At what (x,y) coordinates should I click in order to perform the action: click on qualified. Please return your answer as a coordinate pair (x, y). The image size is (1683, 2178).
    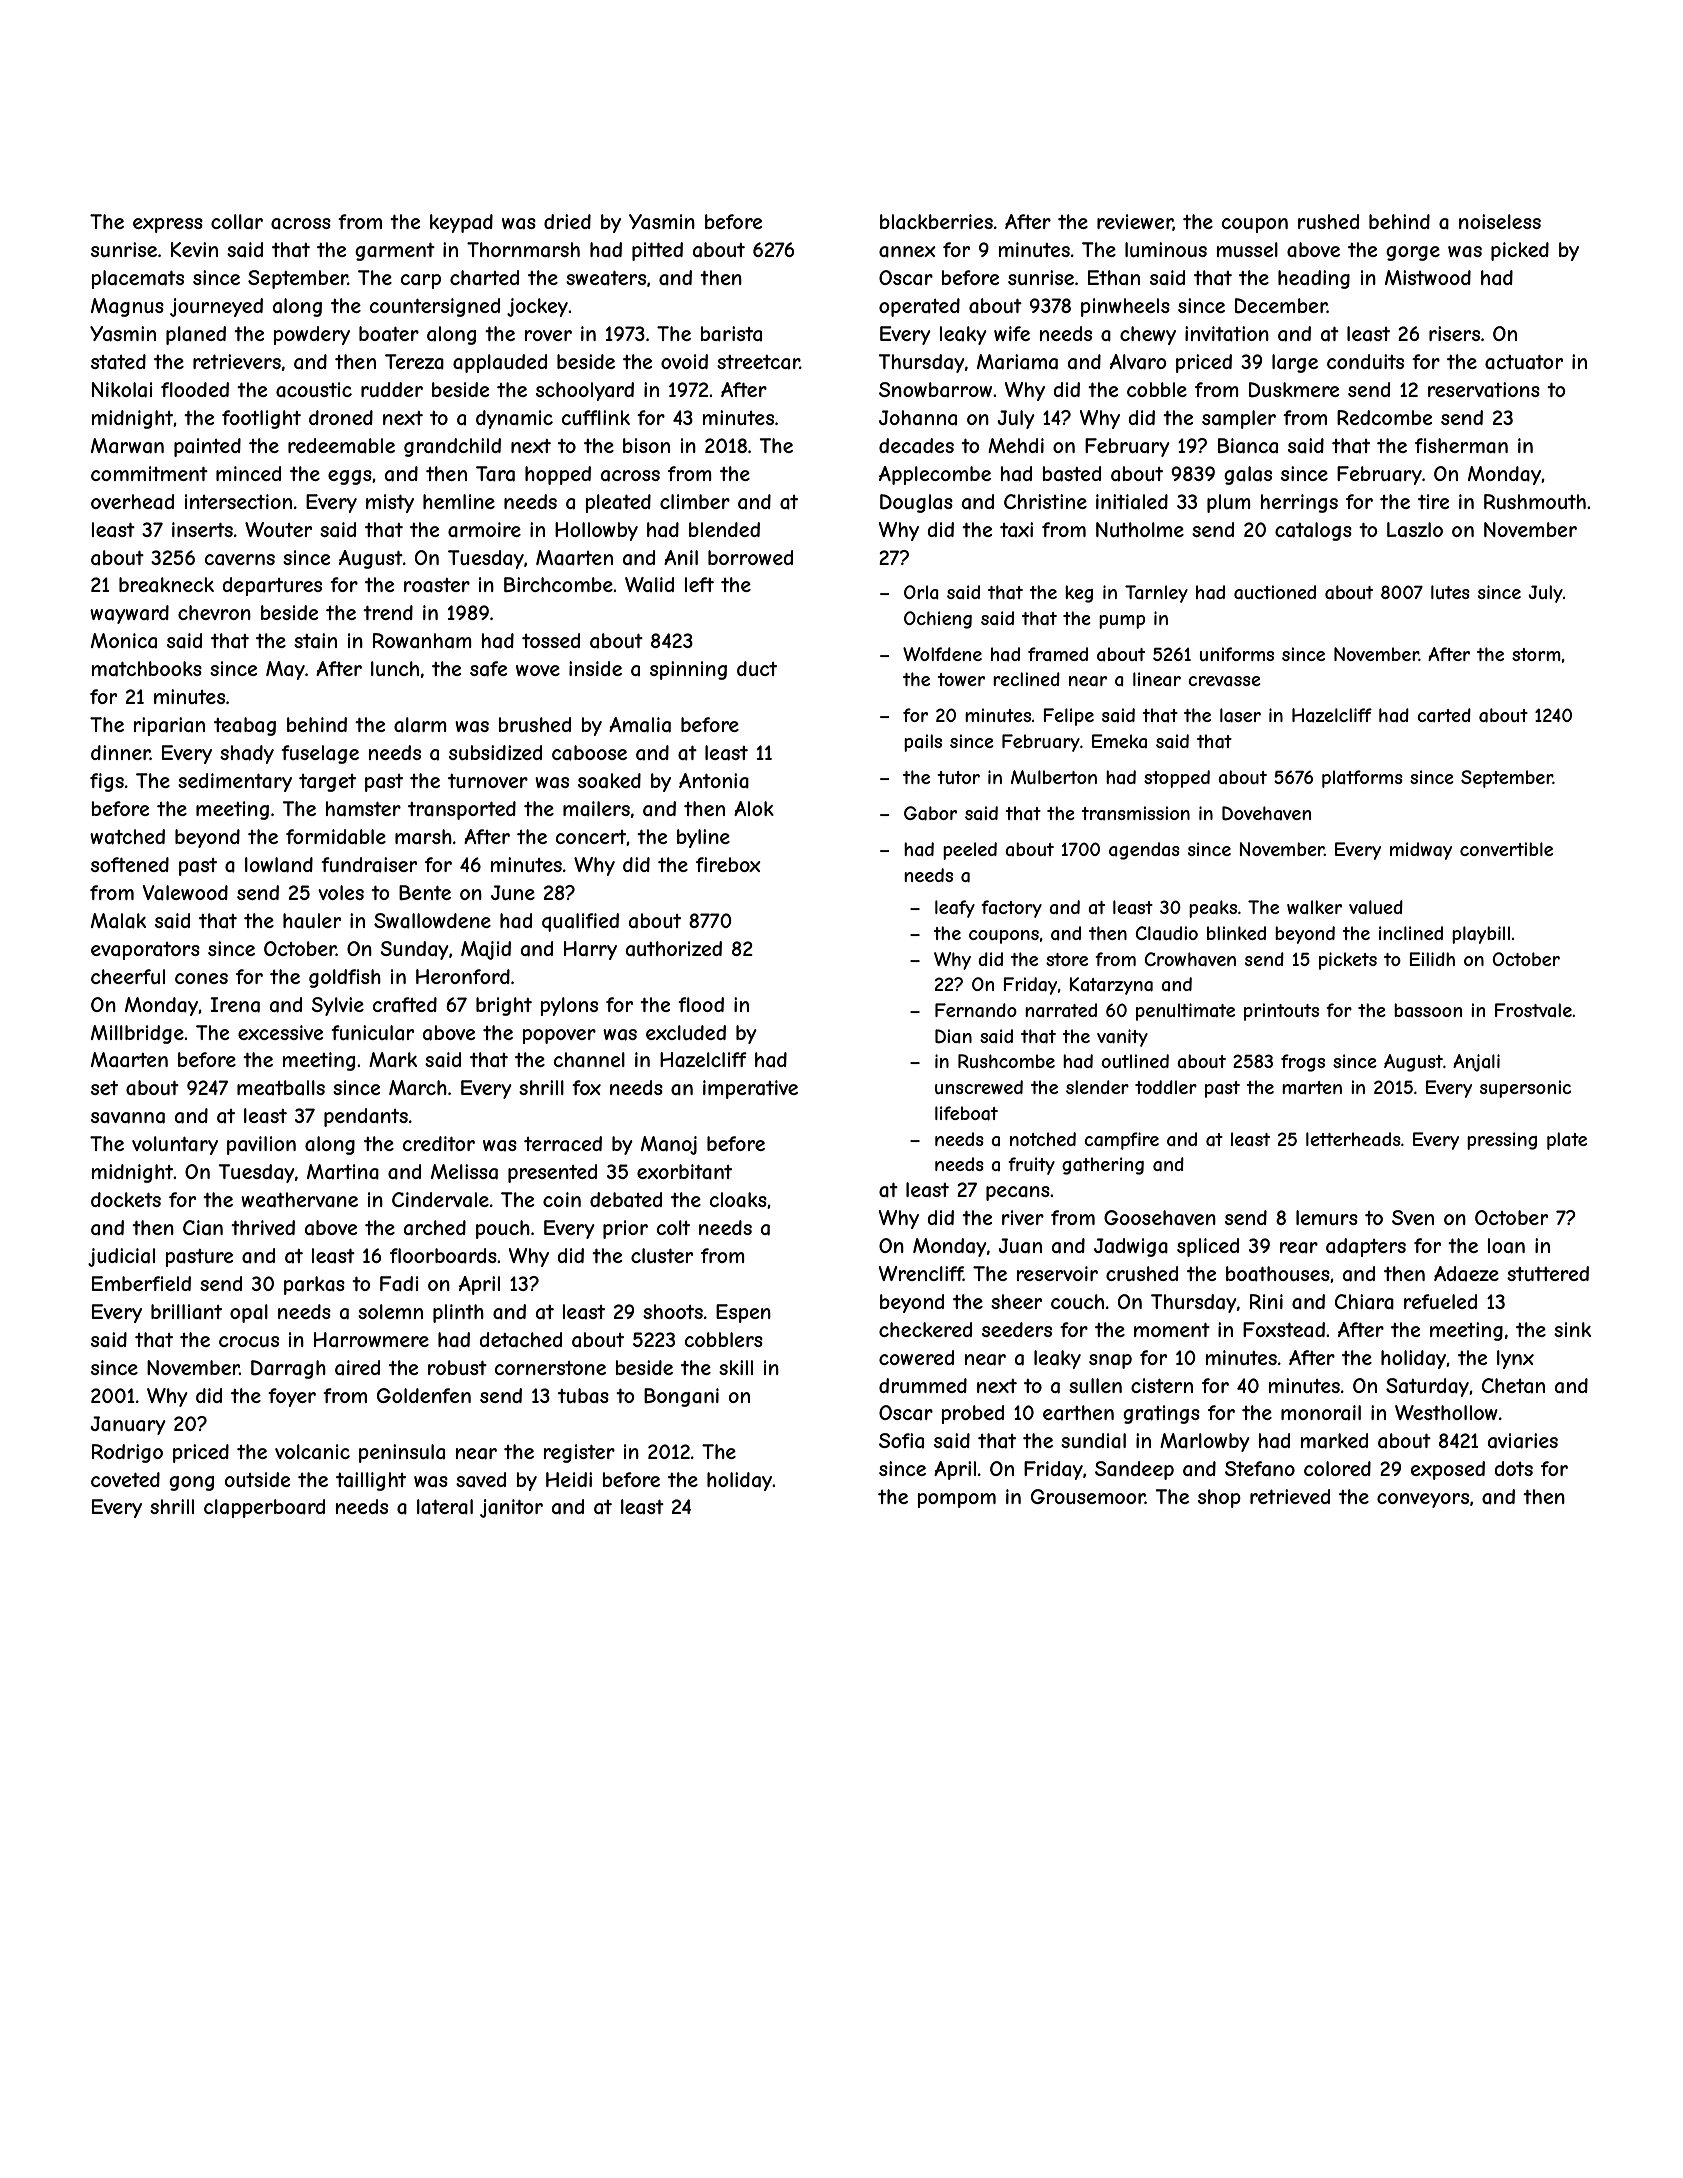
    Looking at the image, I should click on (580, 922).
